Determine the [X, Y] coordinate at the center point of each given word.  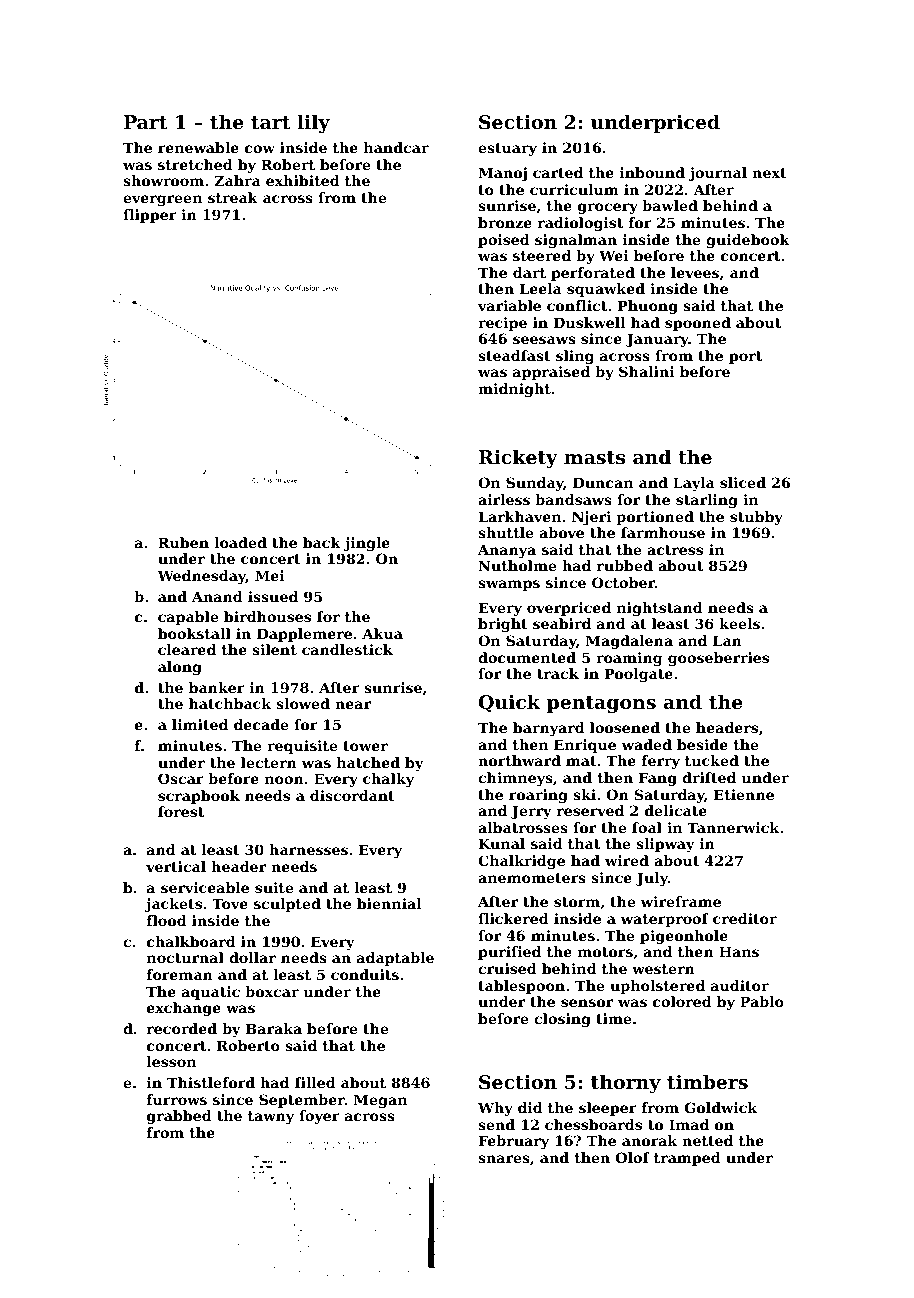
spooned [698, 324]
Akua [382, 633]
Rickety [518, 458]
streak [233, 197]
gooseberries [718, 659]
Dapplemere [304, 635]
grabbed [179, 1117]
